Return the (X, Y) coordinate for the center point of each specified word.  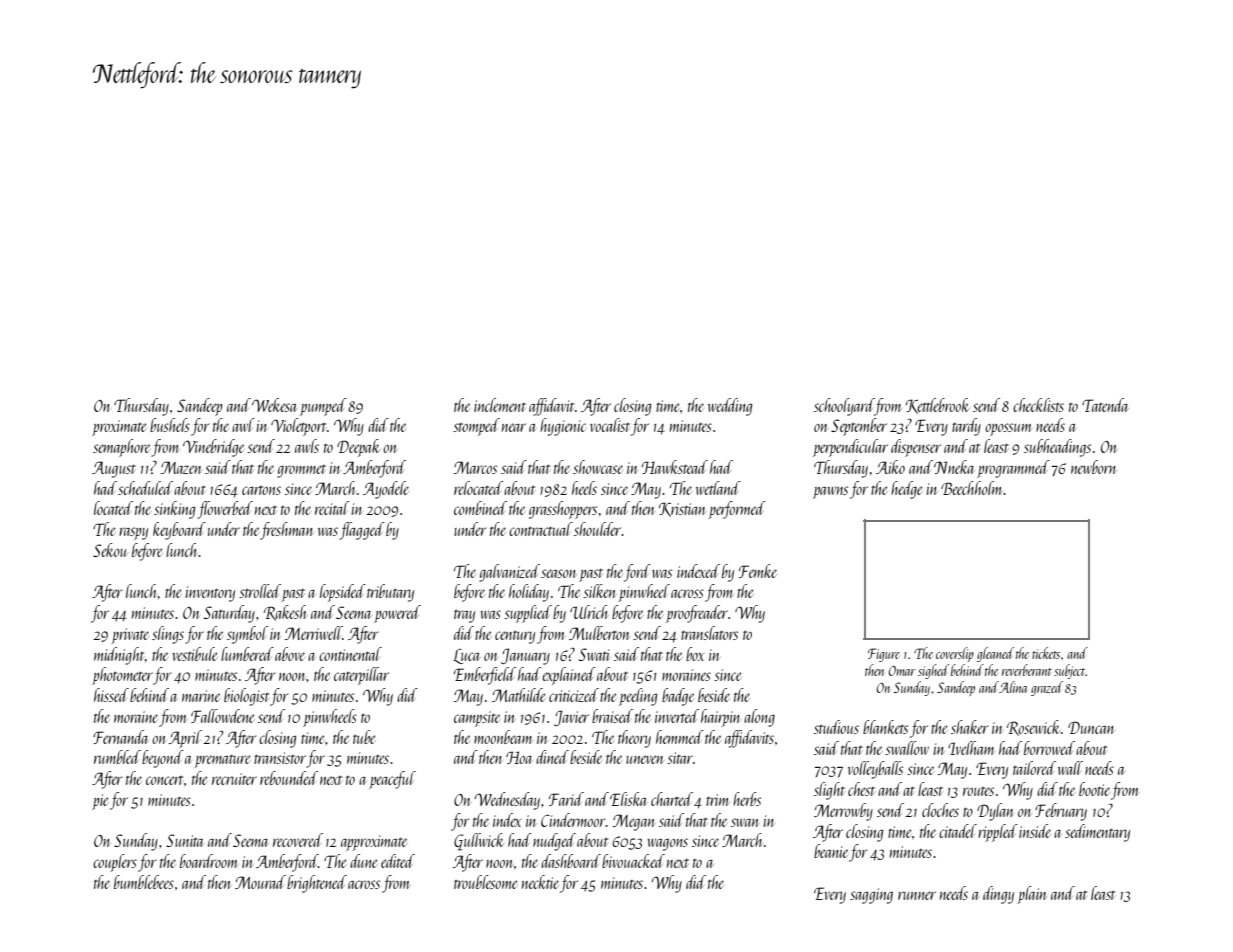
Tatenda (1105, 405)
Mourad (260, 882)
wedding (730, 407)
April (185, 739)
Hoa (519, 757)
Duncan (1091, 727)
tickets (1046, 653)
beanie (831, 851)
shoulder (597, 529)
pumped (323, 407)
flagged (362, 531)
